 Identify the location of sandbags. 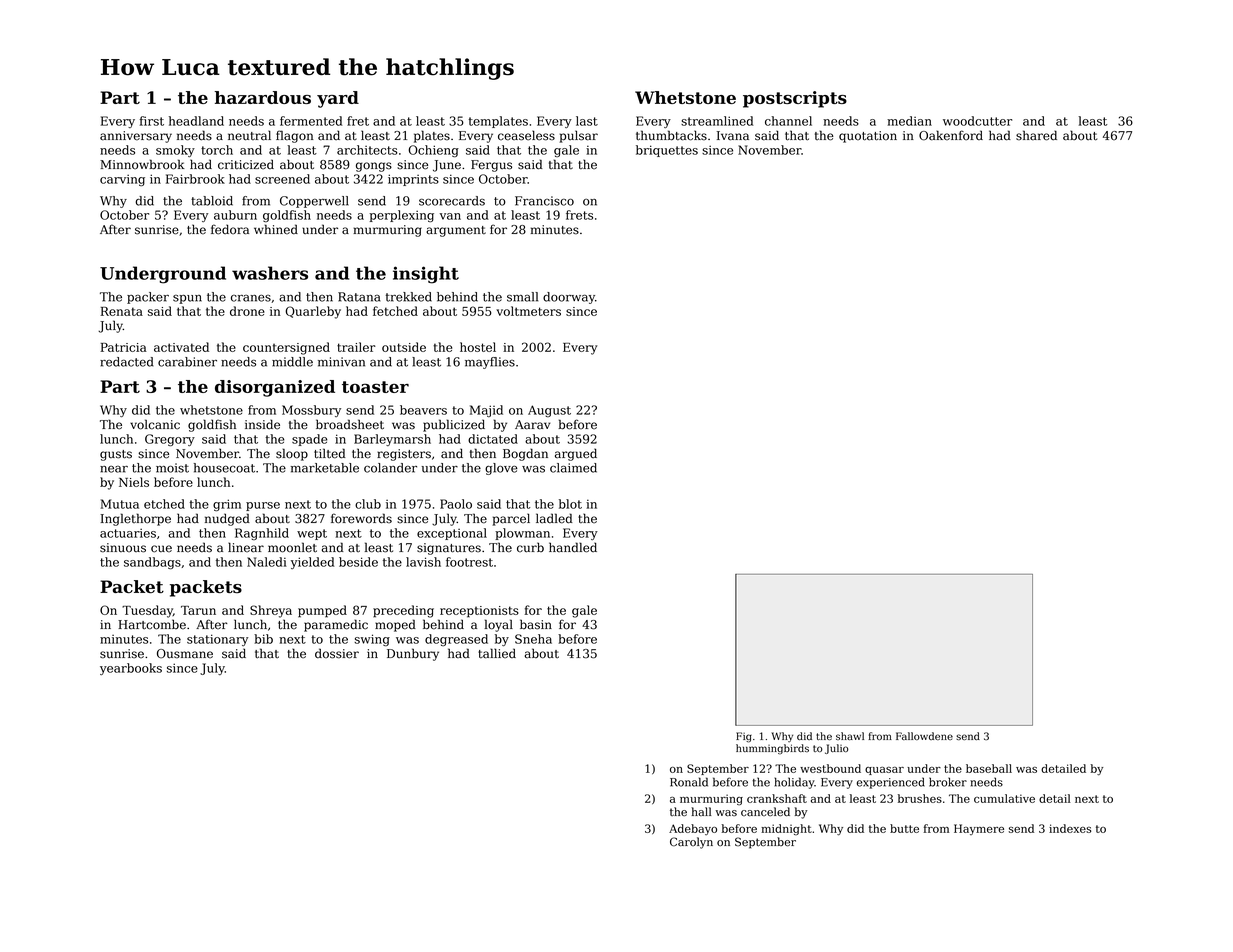
(152, 563).
